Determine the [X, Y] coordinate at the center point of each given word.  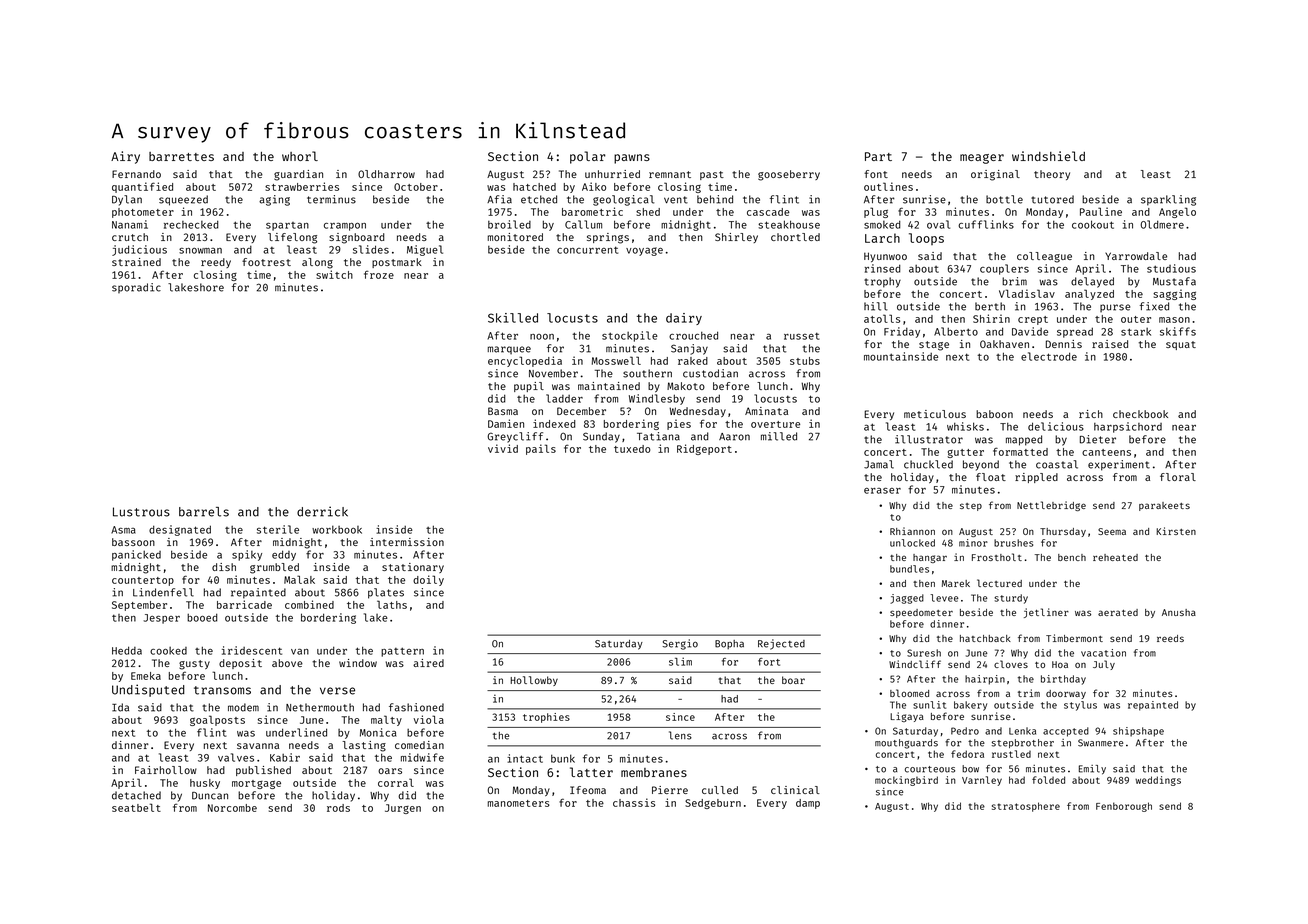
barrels [204, 512]
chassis [634, 802]
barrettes [181, 156]
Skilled [513, 318]
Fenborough [1124, 807]
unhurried [612, 174]
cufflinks [986, 224]
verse [337, 691]
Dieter [1098, 439]
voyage [644, 251]
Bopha [729, 644]
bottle [1004, 199]
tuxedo [632, 449]
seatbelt [136, 807]
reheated [1115, 557]
